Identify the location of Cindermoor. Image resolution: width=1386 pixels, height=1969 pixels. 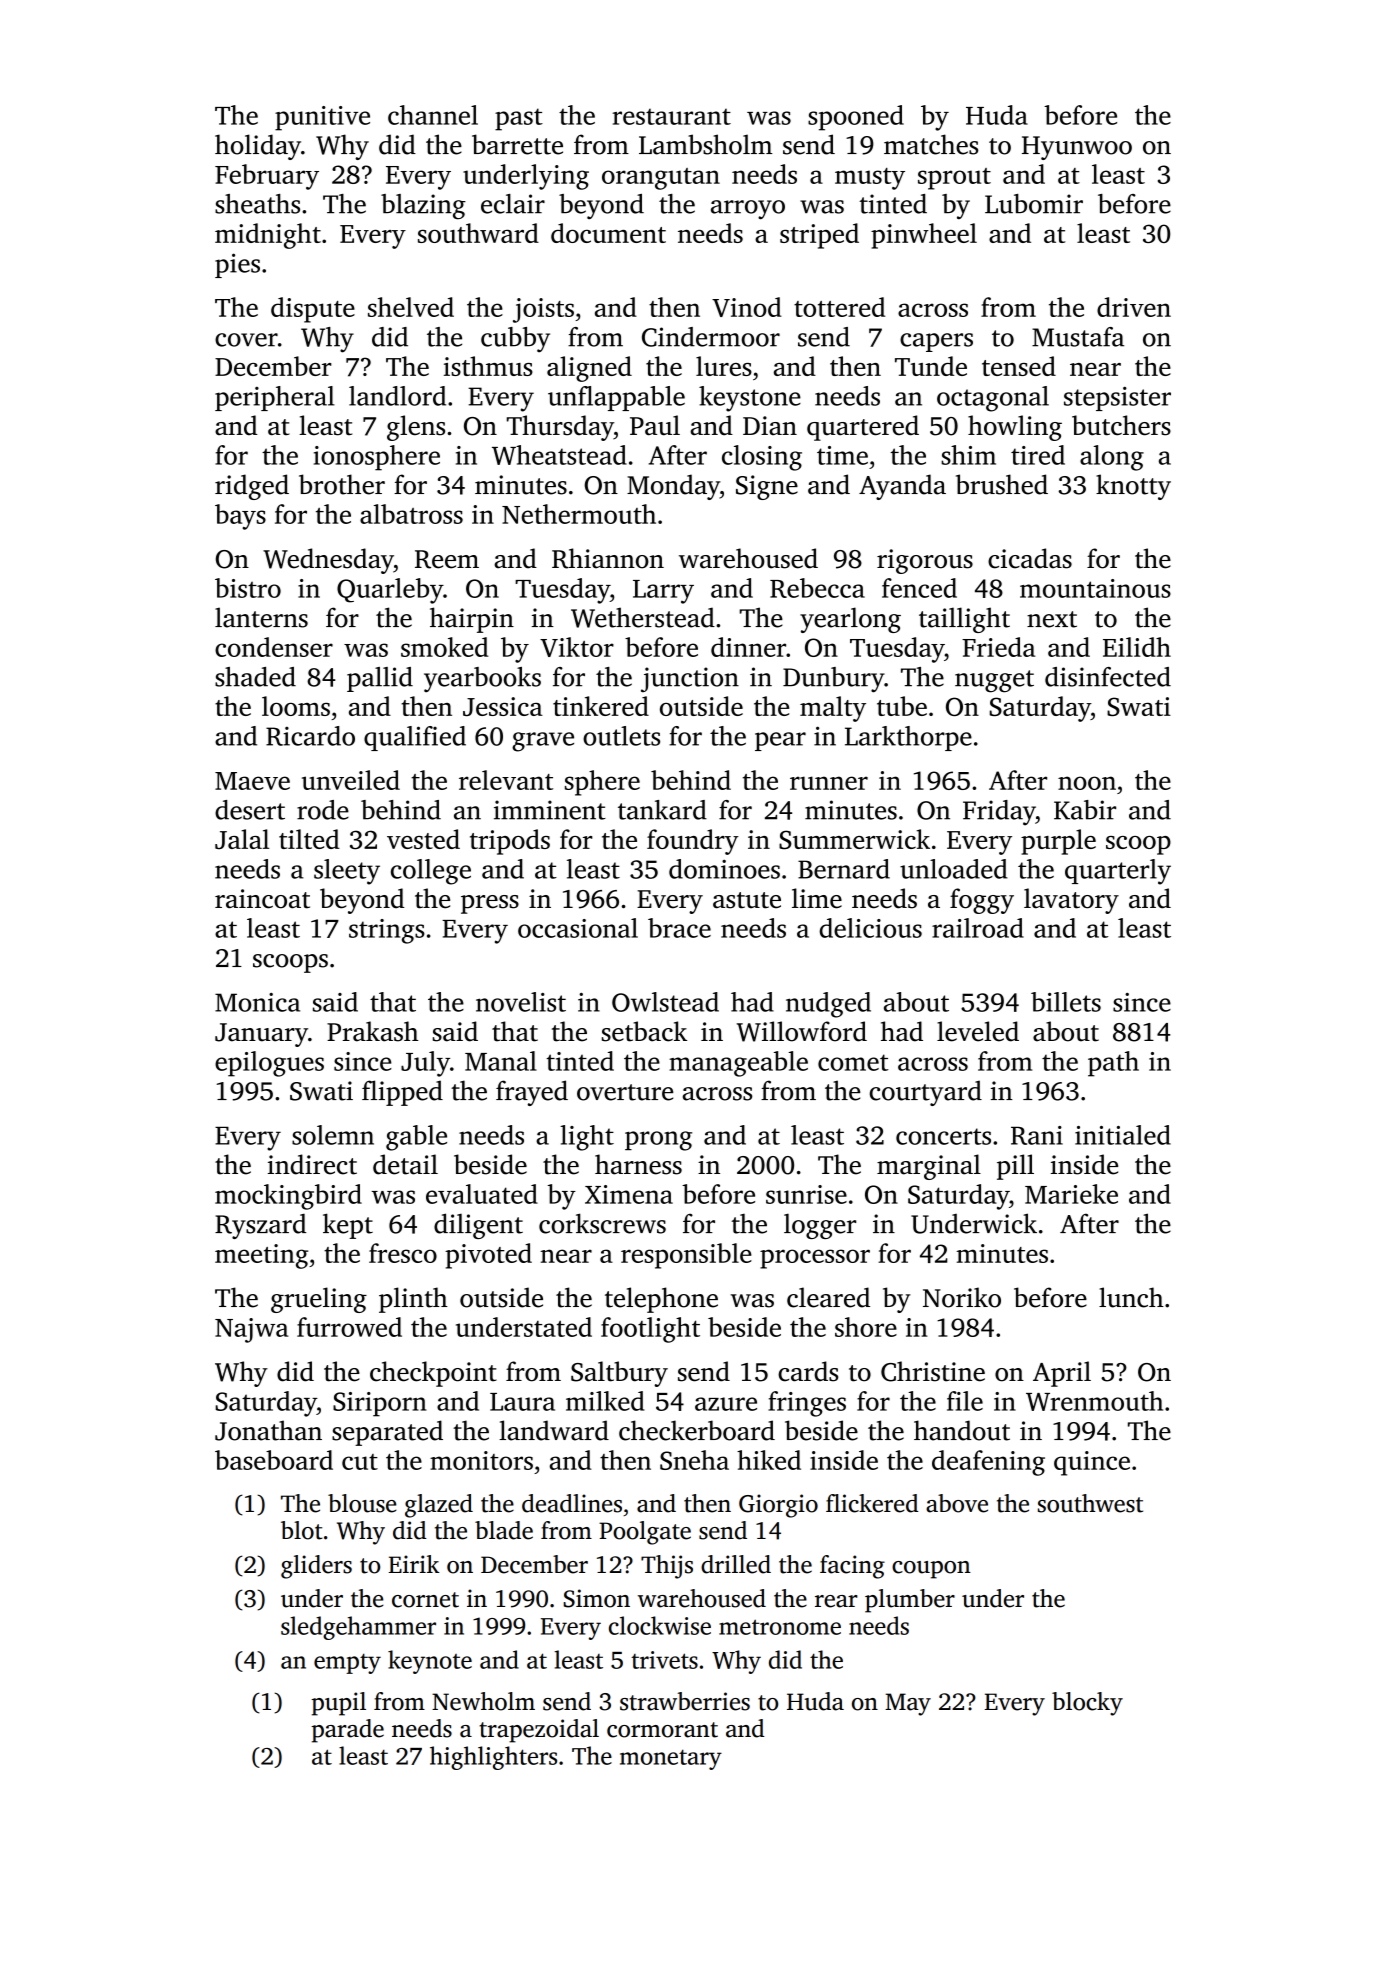
(711, 337).
